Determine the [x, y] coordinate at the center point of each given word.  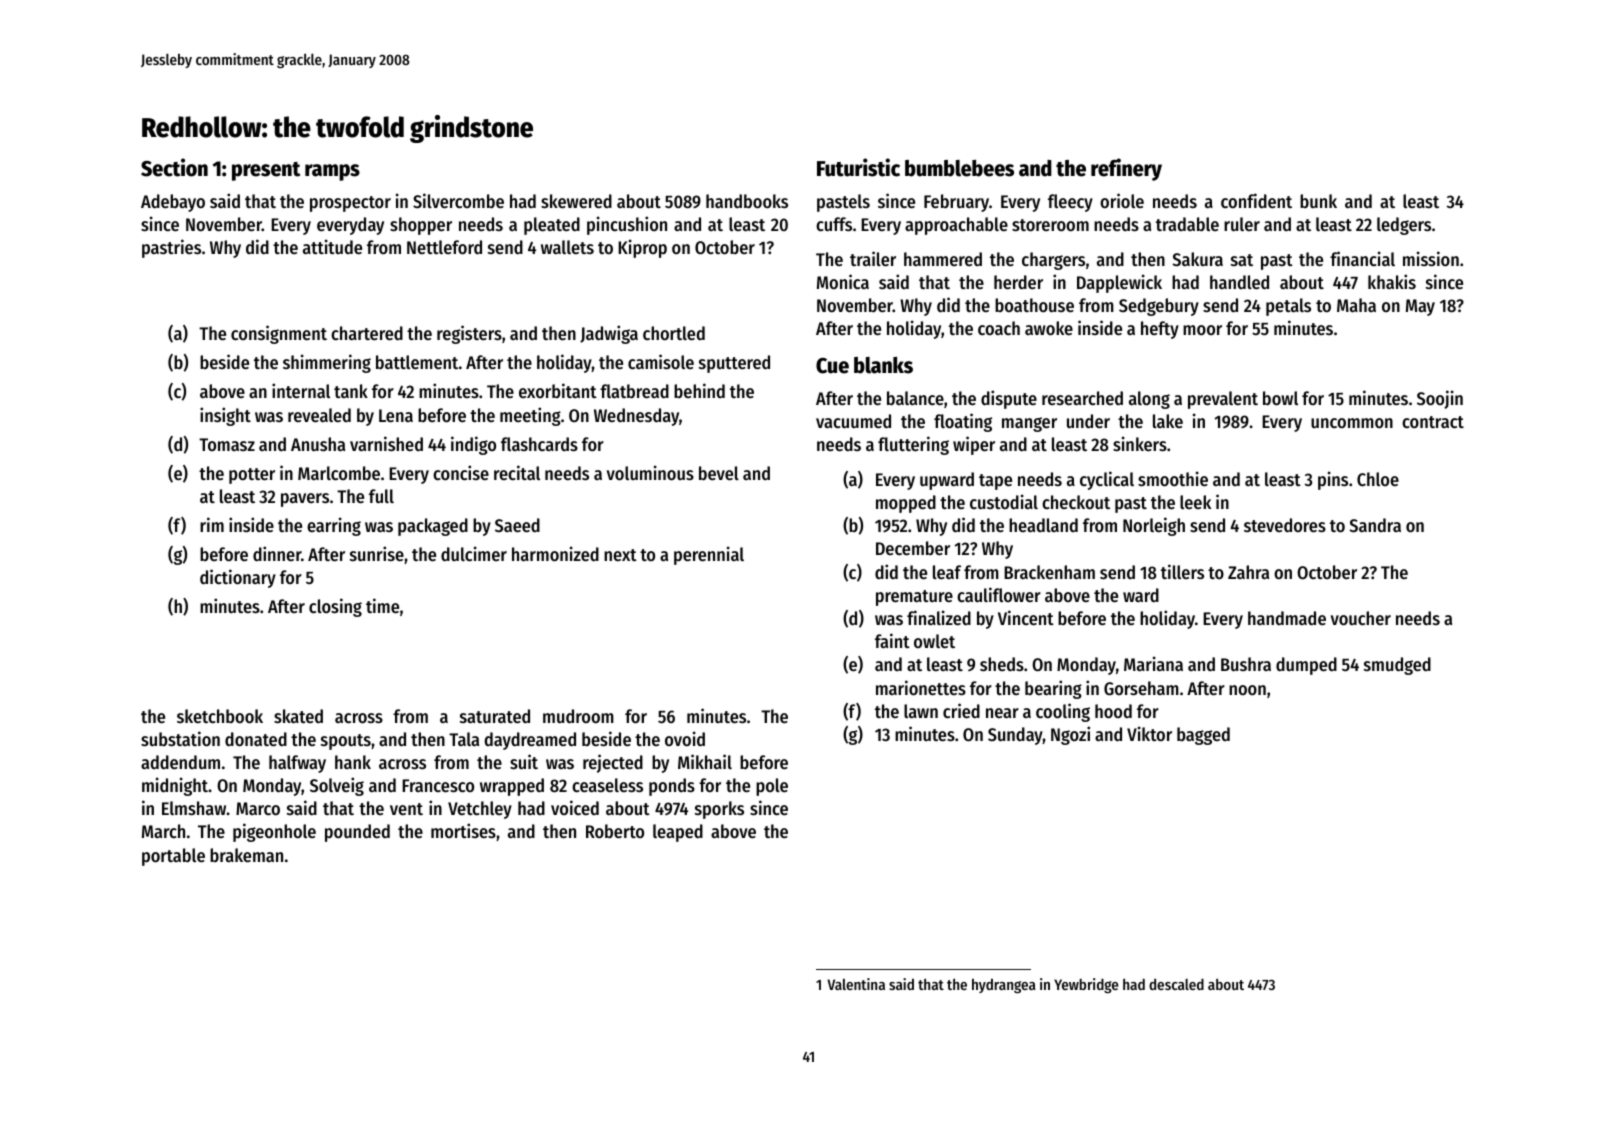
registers [469, 334]
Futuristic [858, 167]
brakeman [246, 855]
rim [212, 524]
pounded [357, 833]
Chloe [1378, 479]
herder [1018, 282]
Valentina [856, 984]
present [266, 171]
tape [995, 482]
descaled [1176, 984]
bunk [1318, 201]
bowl [1280, 398]
